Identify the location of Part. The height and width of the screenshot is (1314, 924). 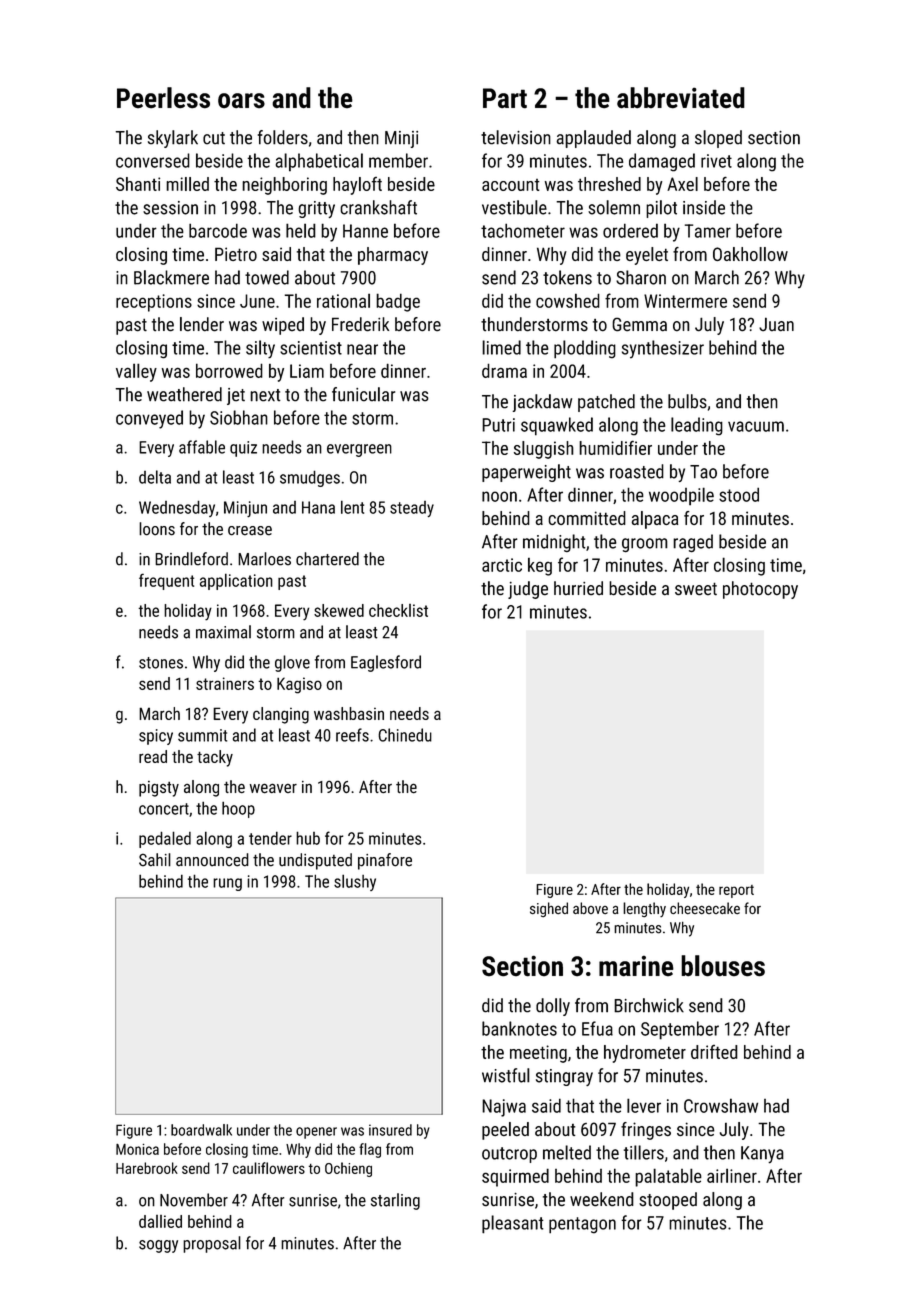
(505, 98).
